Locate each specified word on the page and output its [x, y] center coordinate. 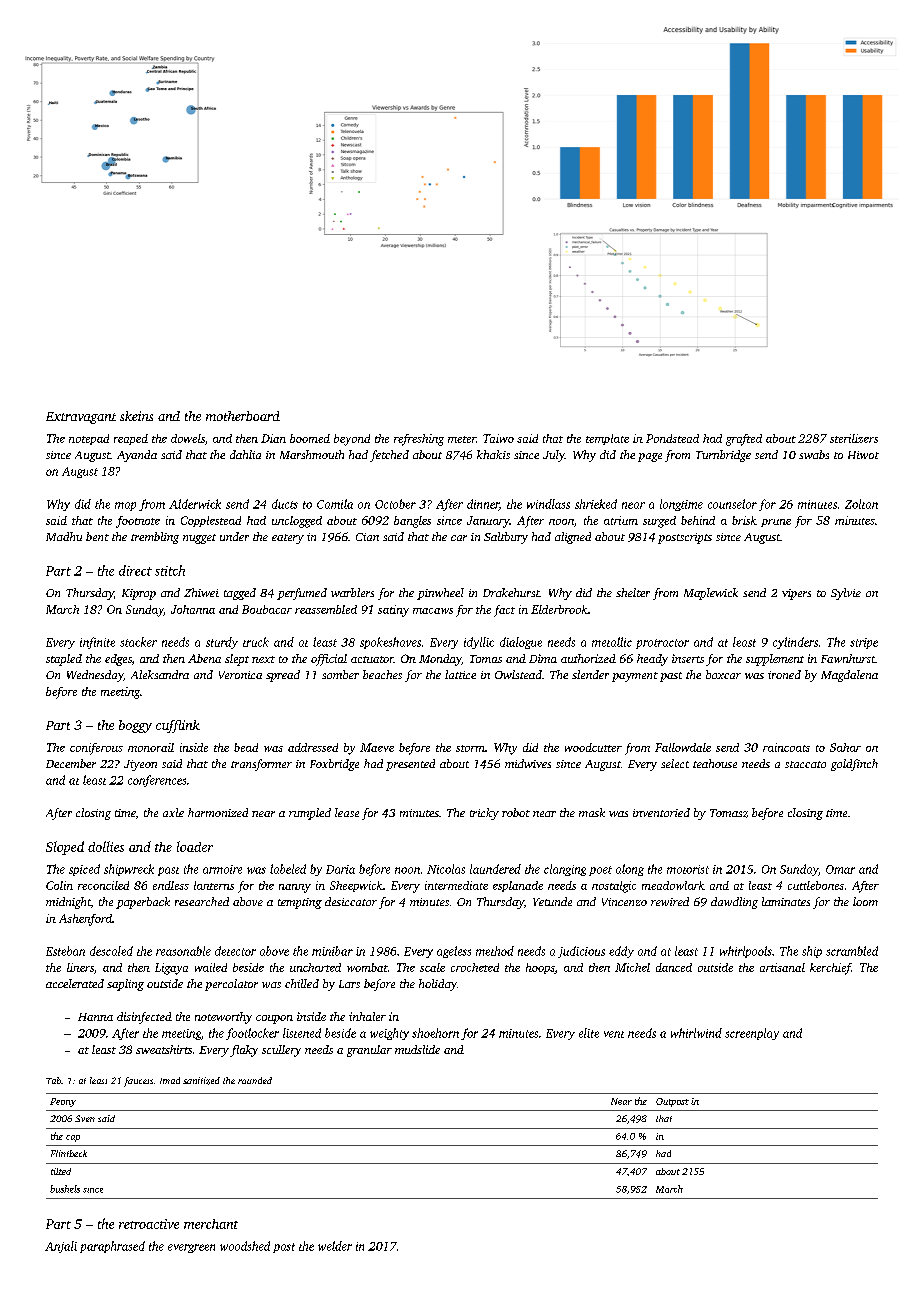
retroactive [149, 1224]
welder [335, 1246]
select [675, 763]
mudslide [417, 1049]
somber [340, 674]
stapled [64, 660]
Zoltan [861, 504]
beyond [352, 440]
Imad [170, 1080]
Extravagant [81, 418]
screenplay [752, 1034]
